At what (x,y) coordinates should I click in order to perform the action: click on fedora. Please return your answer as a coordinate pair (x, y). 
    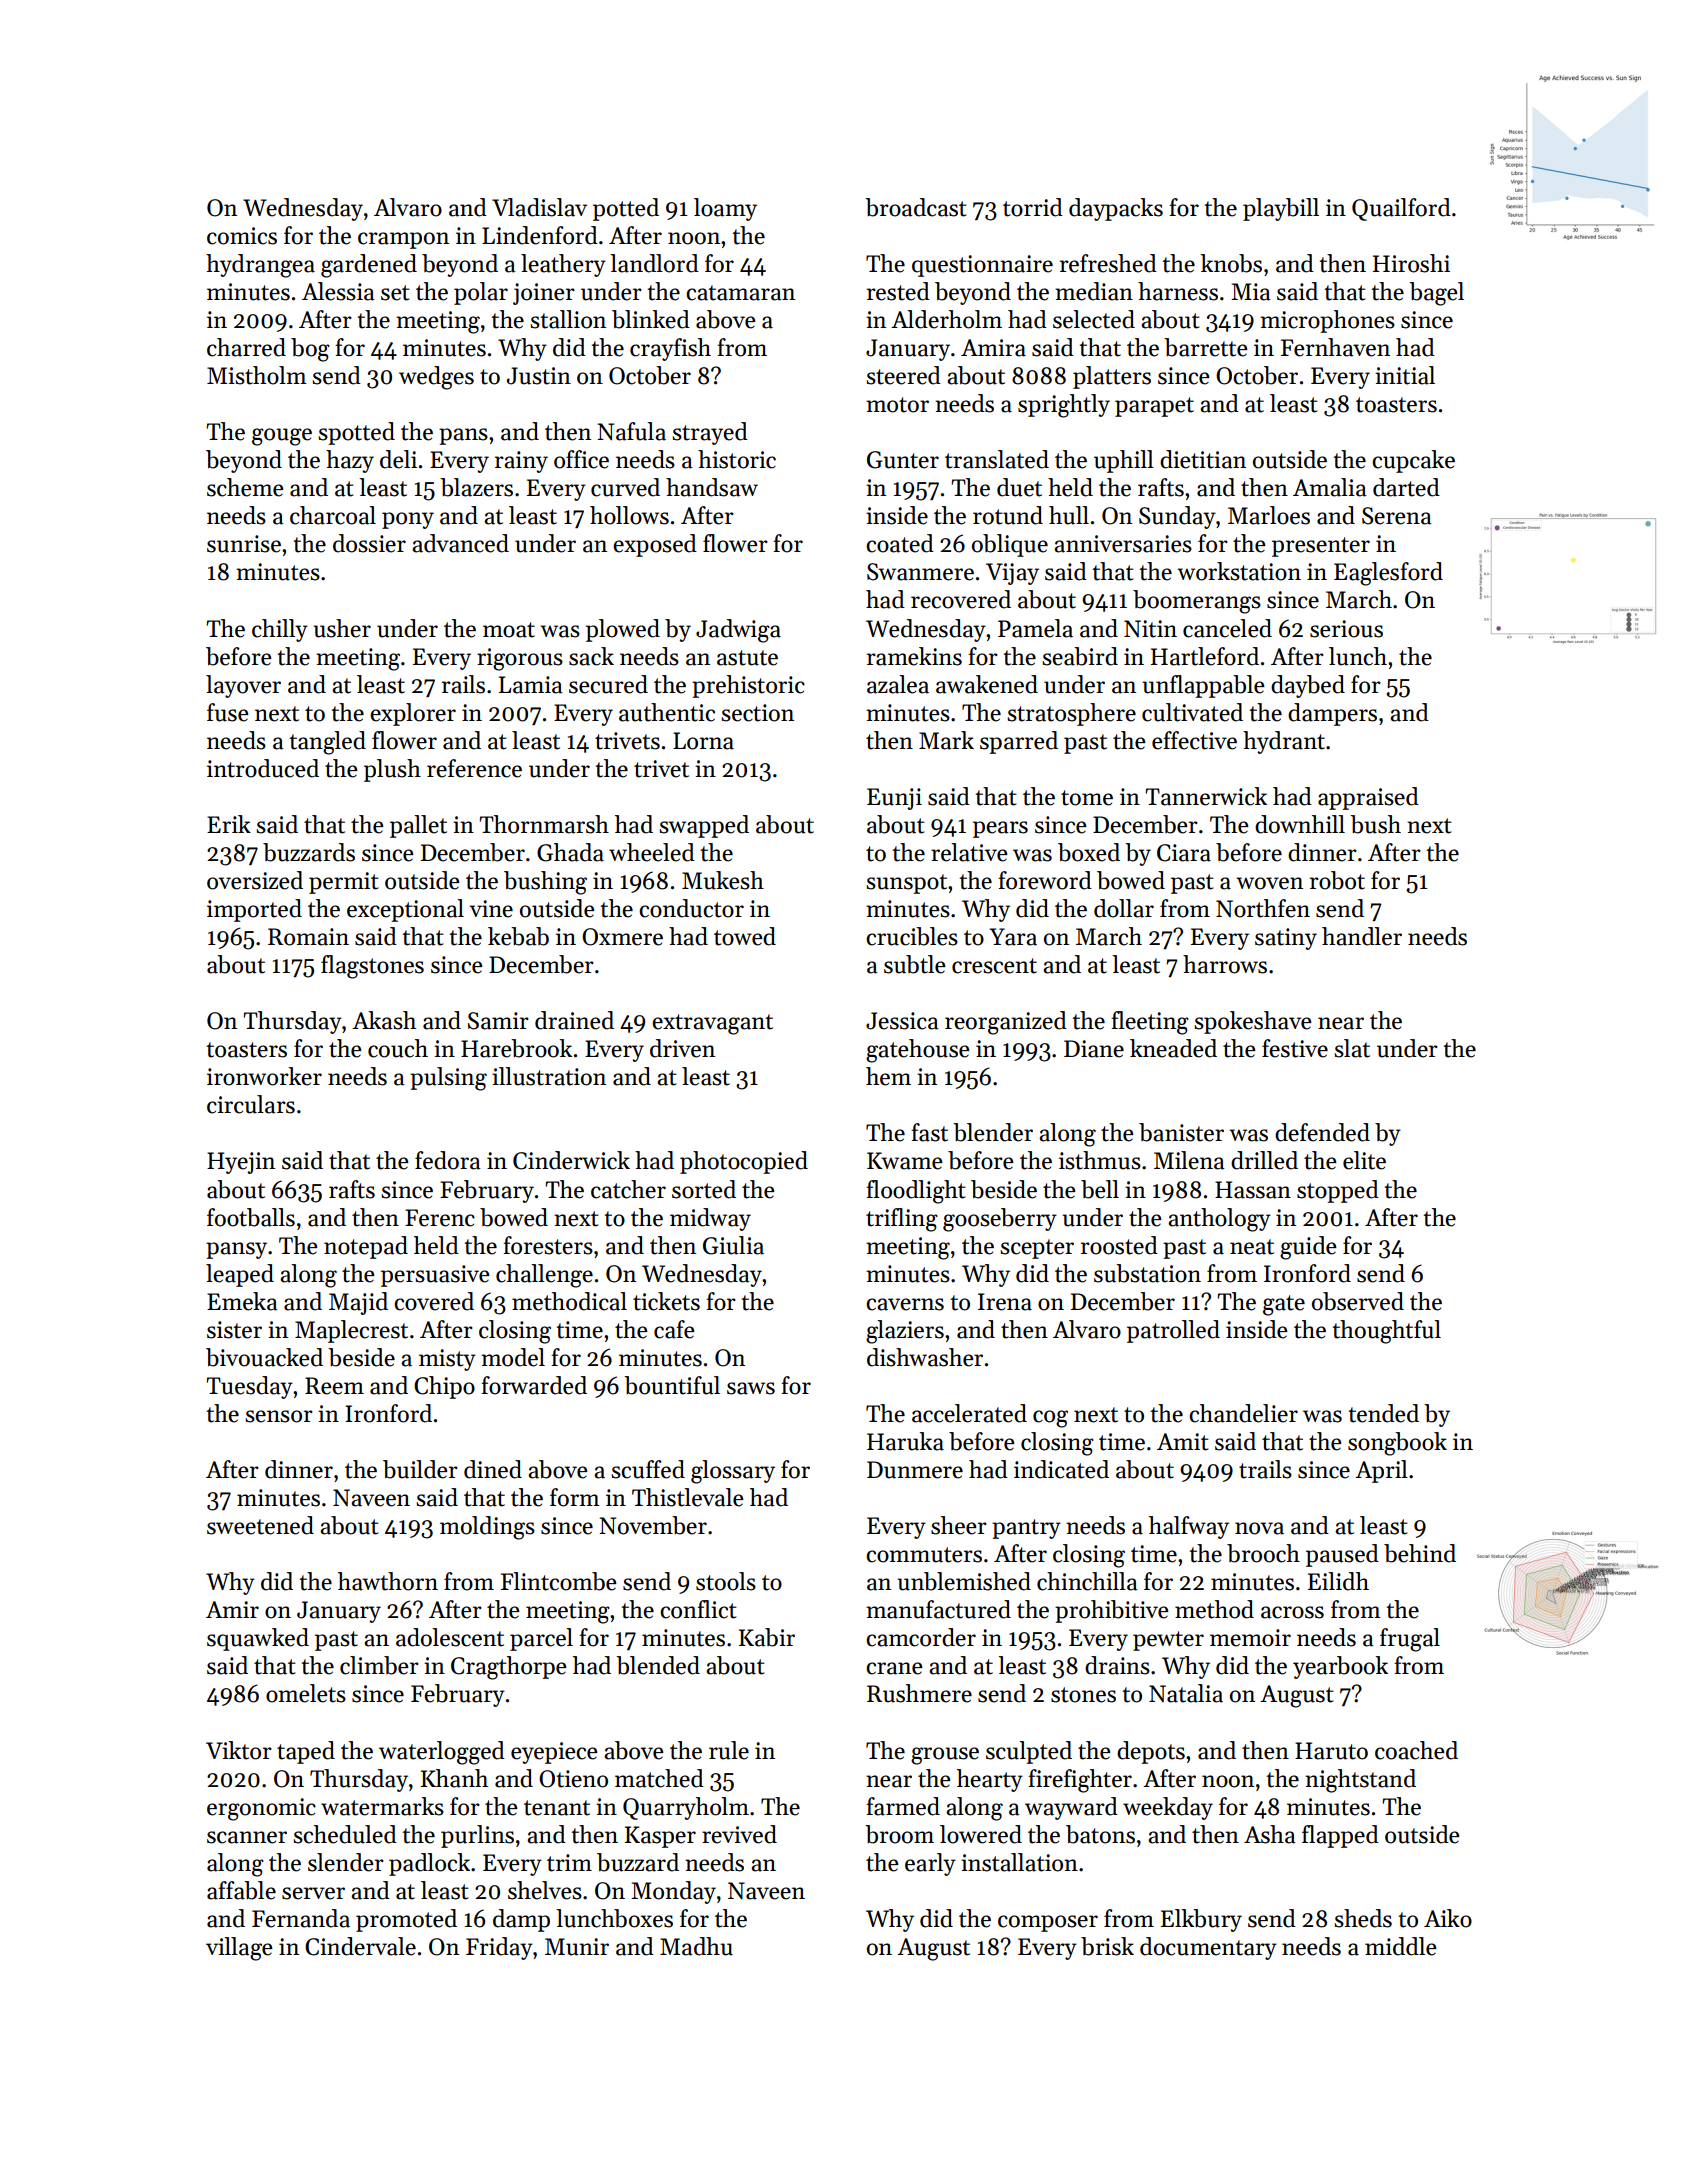
    Looking at the image, I should click on (448, 1160).
